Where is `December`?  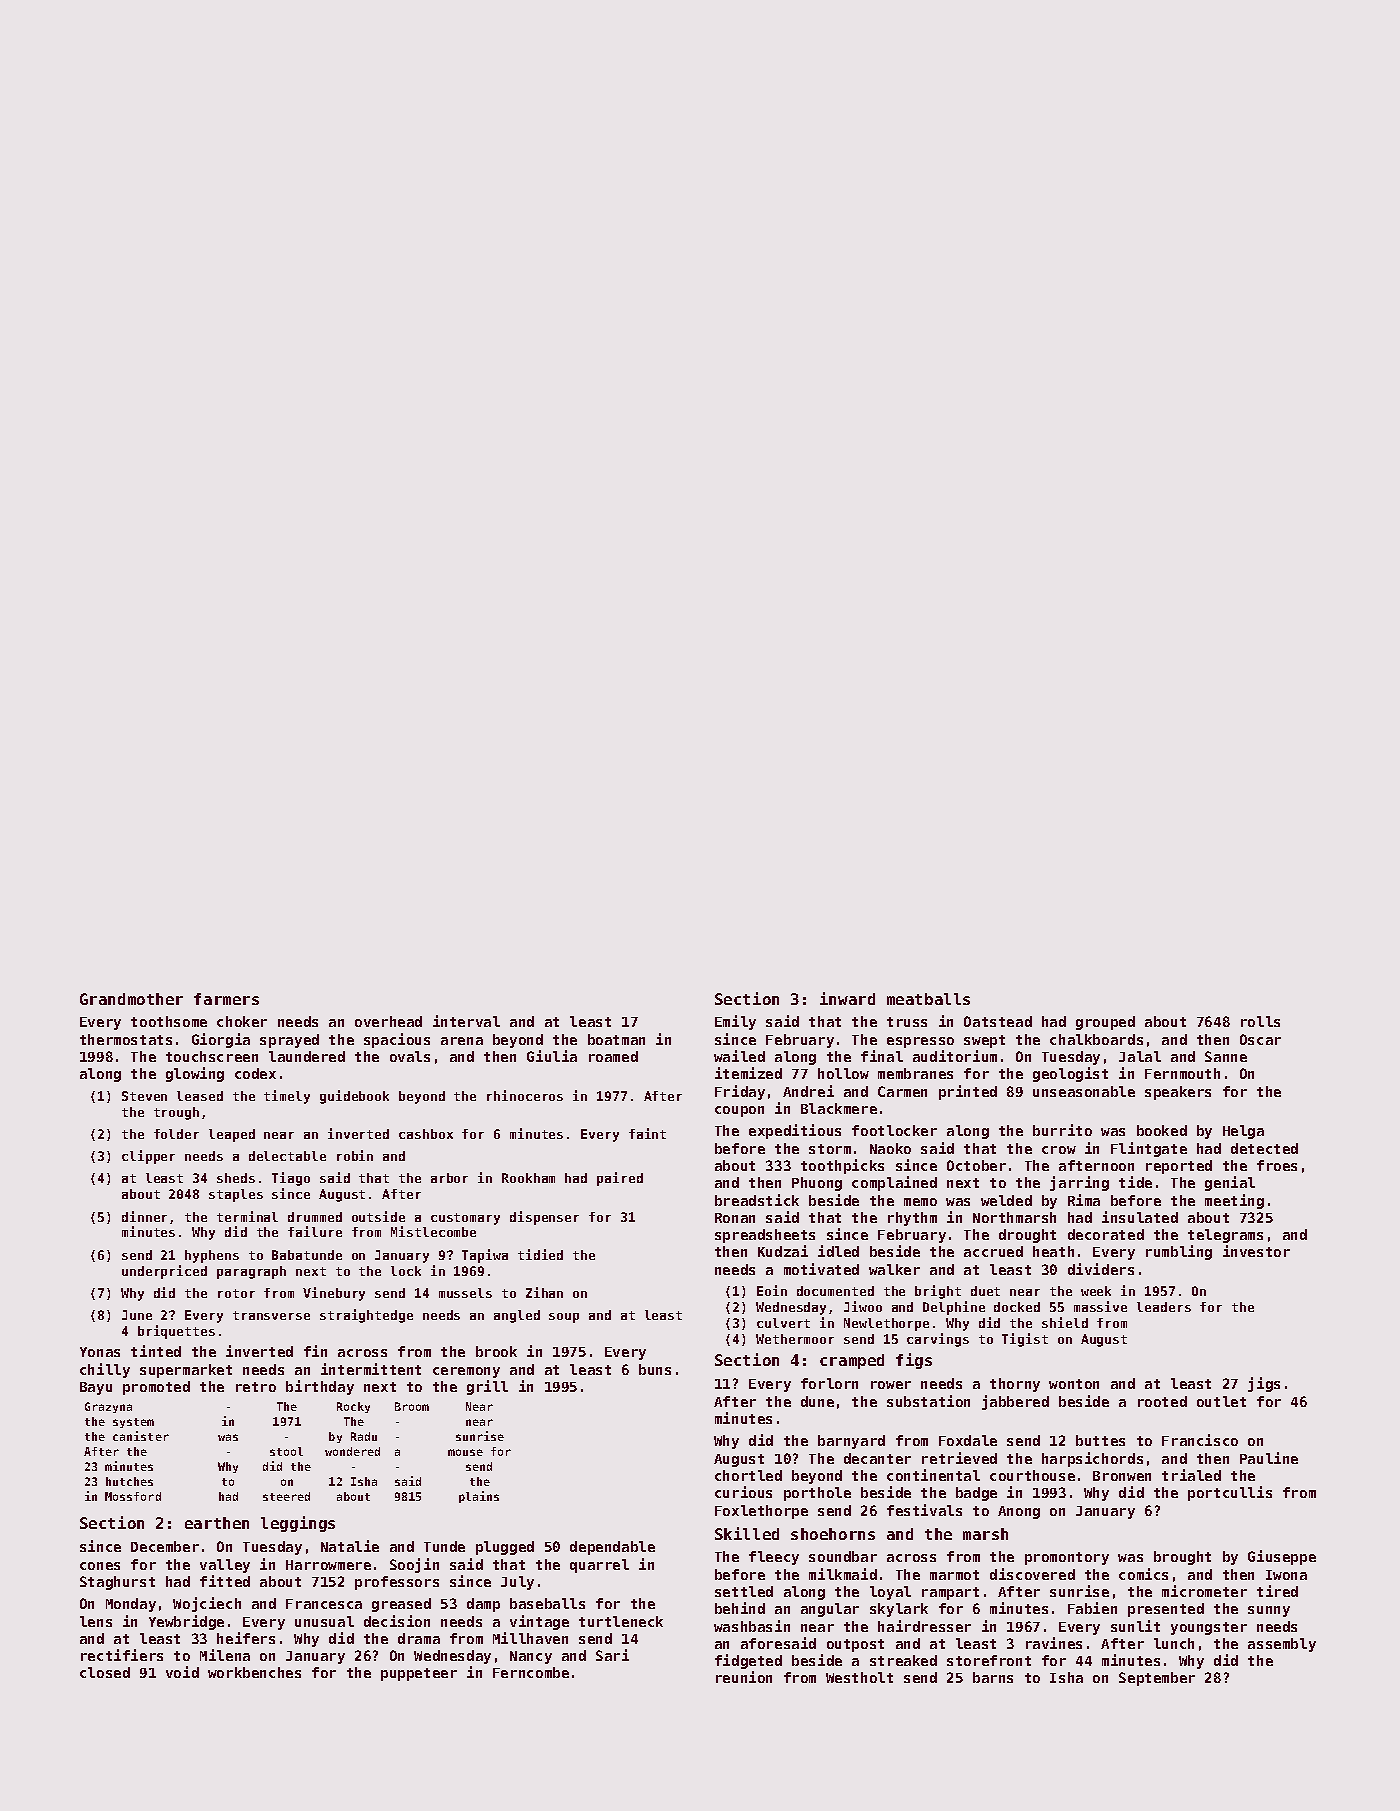
December is located at coordinates (165, 1546).
